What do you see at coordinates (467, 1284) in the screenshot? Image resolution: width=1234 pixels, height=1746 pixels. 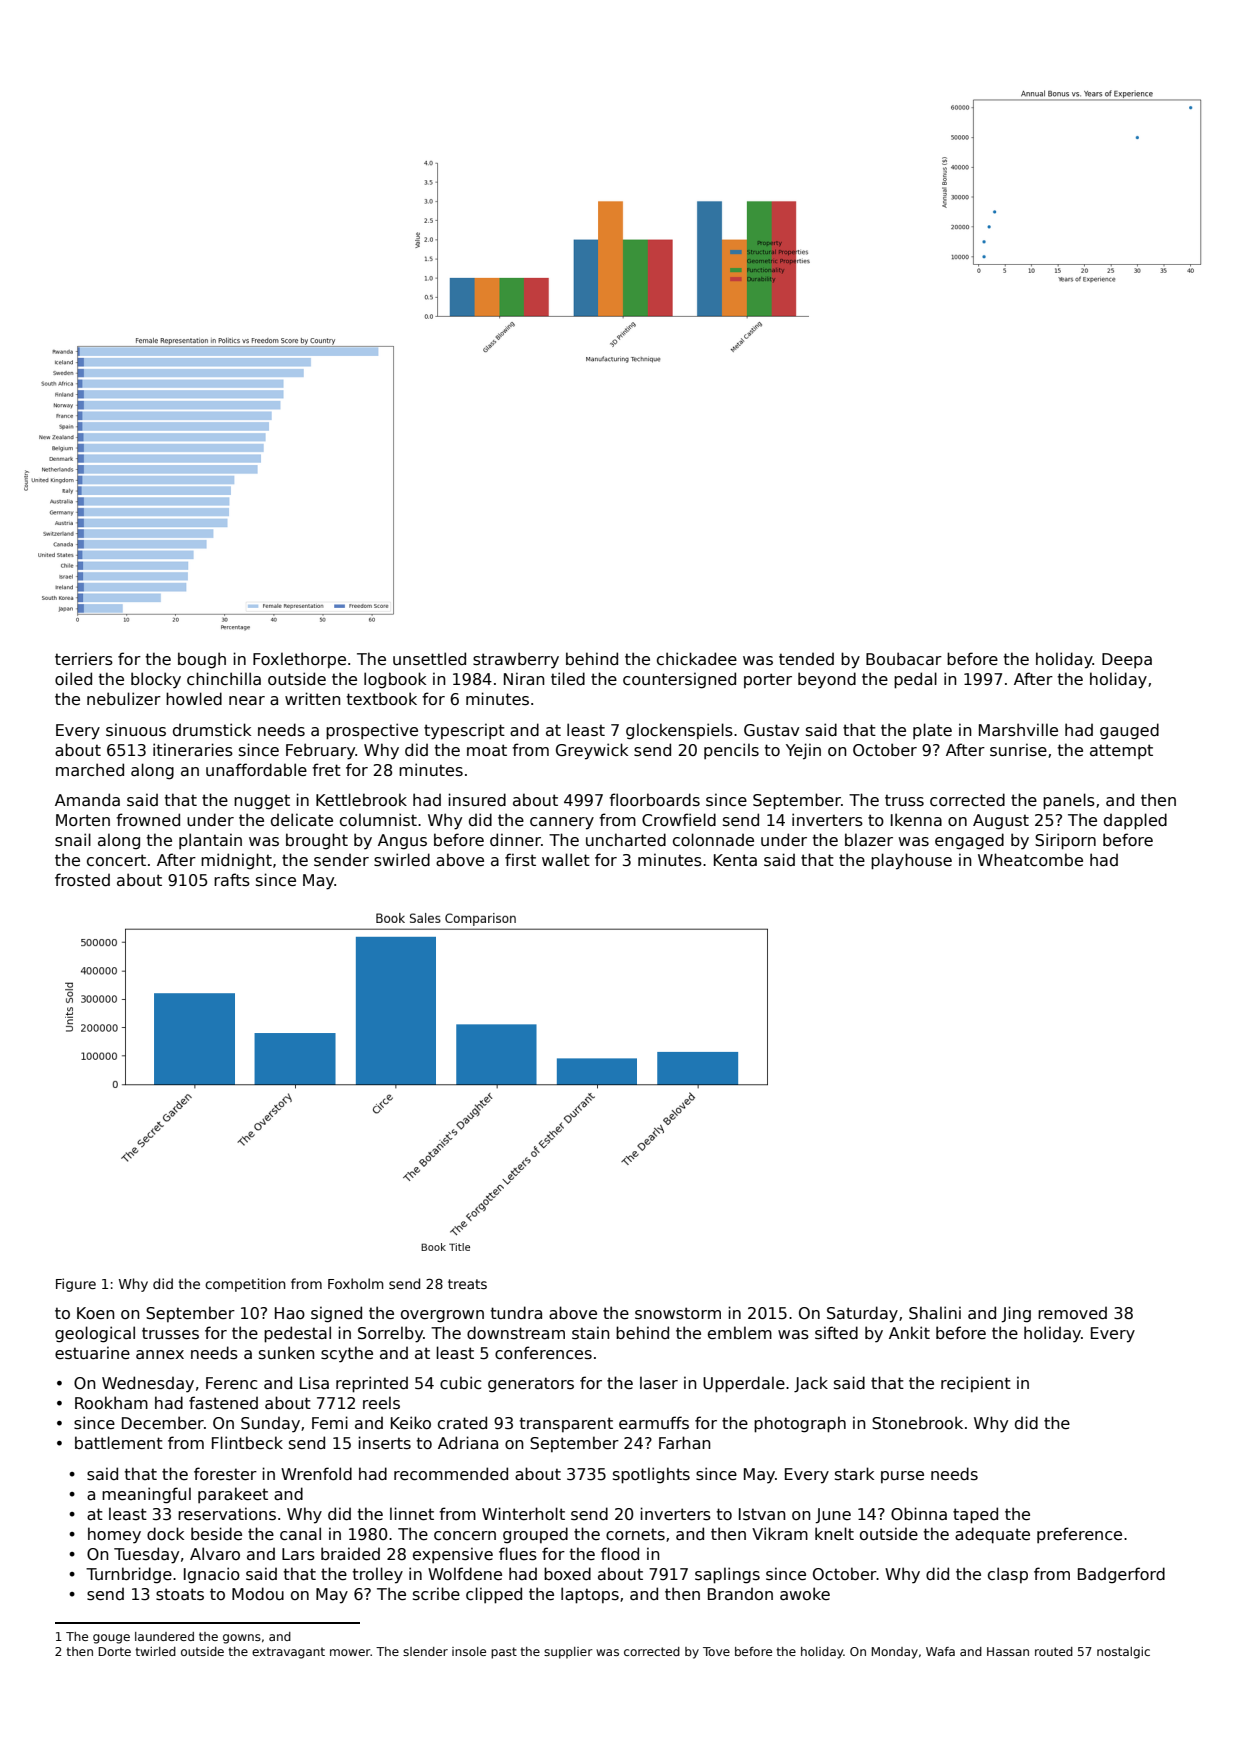 I see `treats` at bounding box center [467, 1284].
